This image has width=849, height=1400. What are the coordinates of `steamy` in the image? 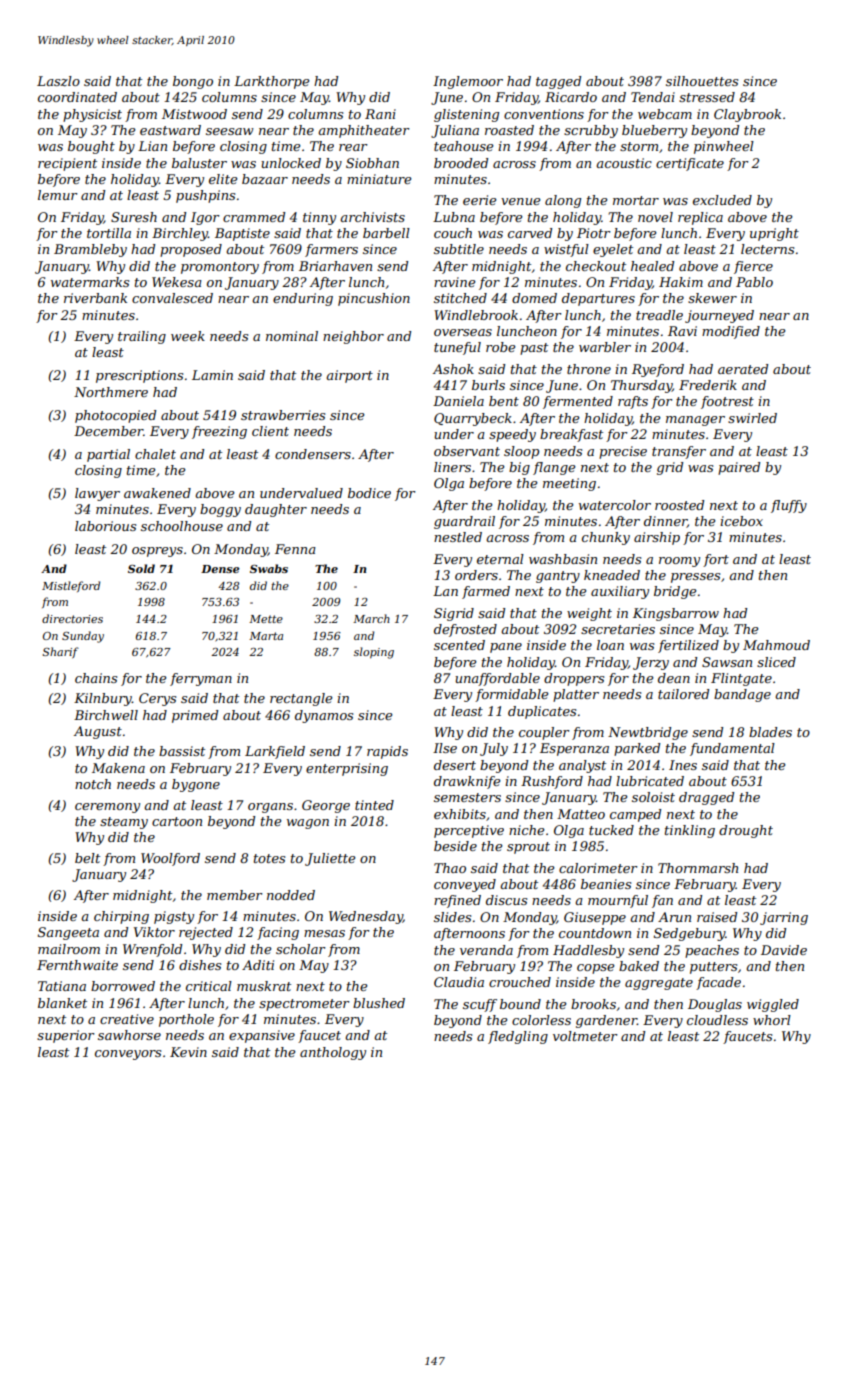 It's located at (124, 823).
